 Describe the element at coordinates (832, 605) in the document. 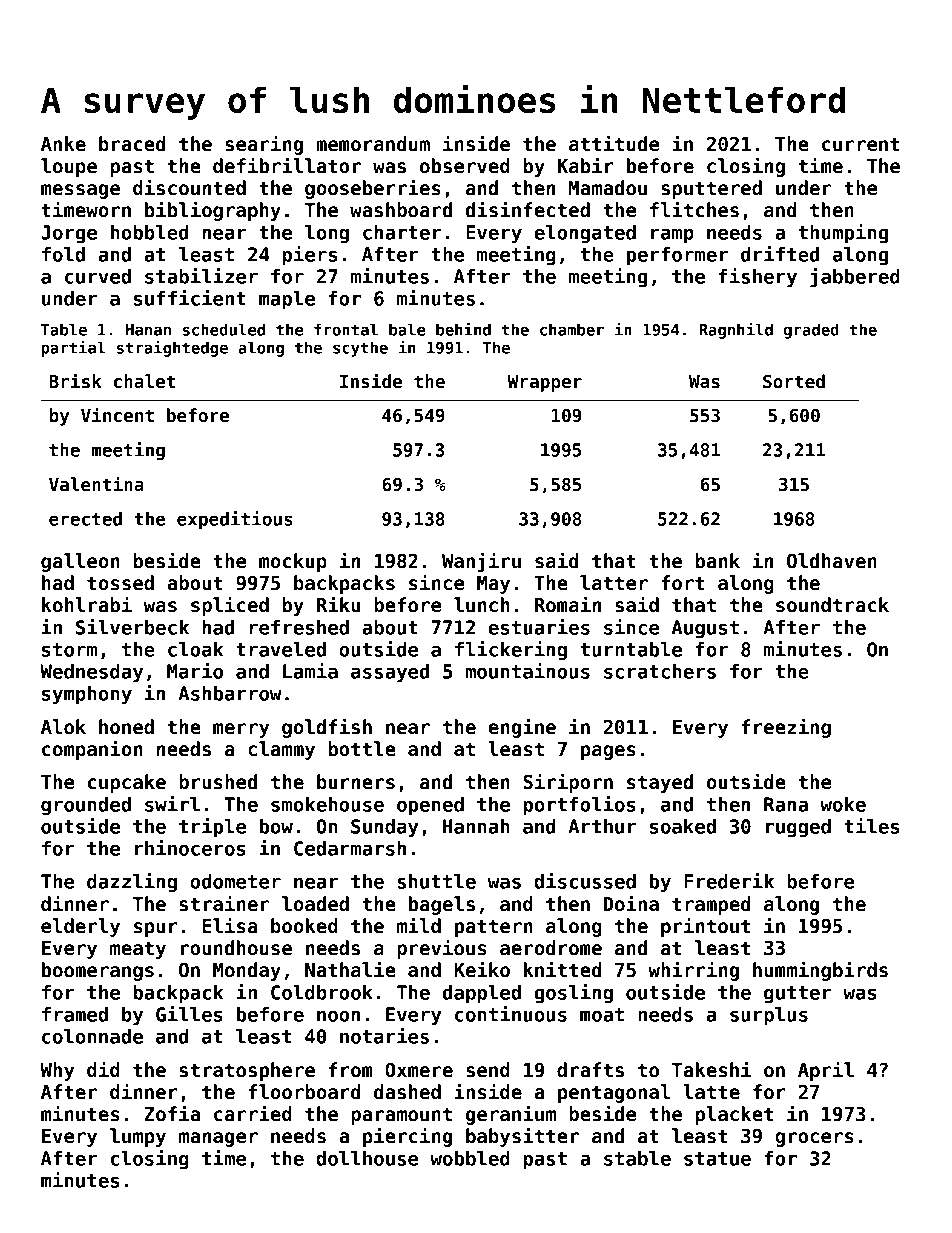

I see `soundtrack` at that location.
